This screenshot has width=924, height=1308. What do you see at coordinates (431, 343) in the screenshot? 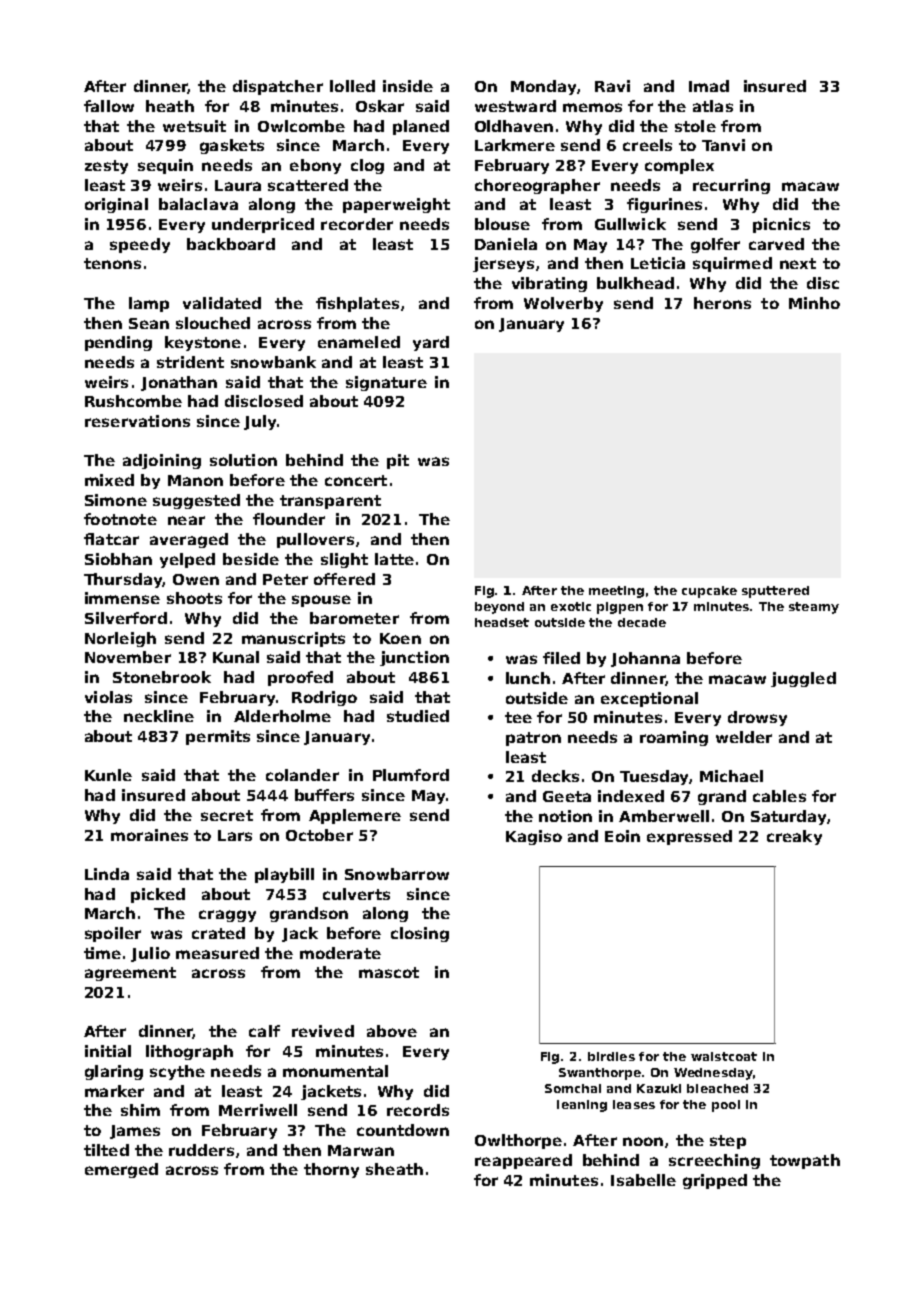
I see `yard` at bounding box center [431, 343].
